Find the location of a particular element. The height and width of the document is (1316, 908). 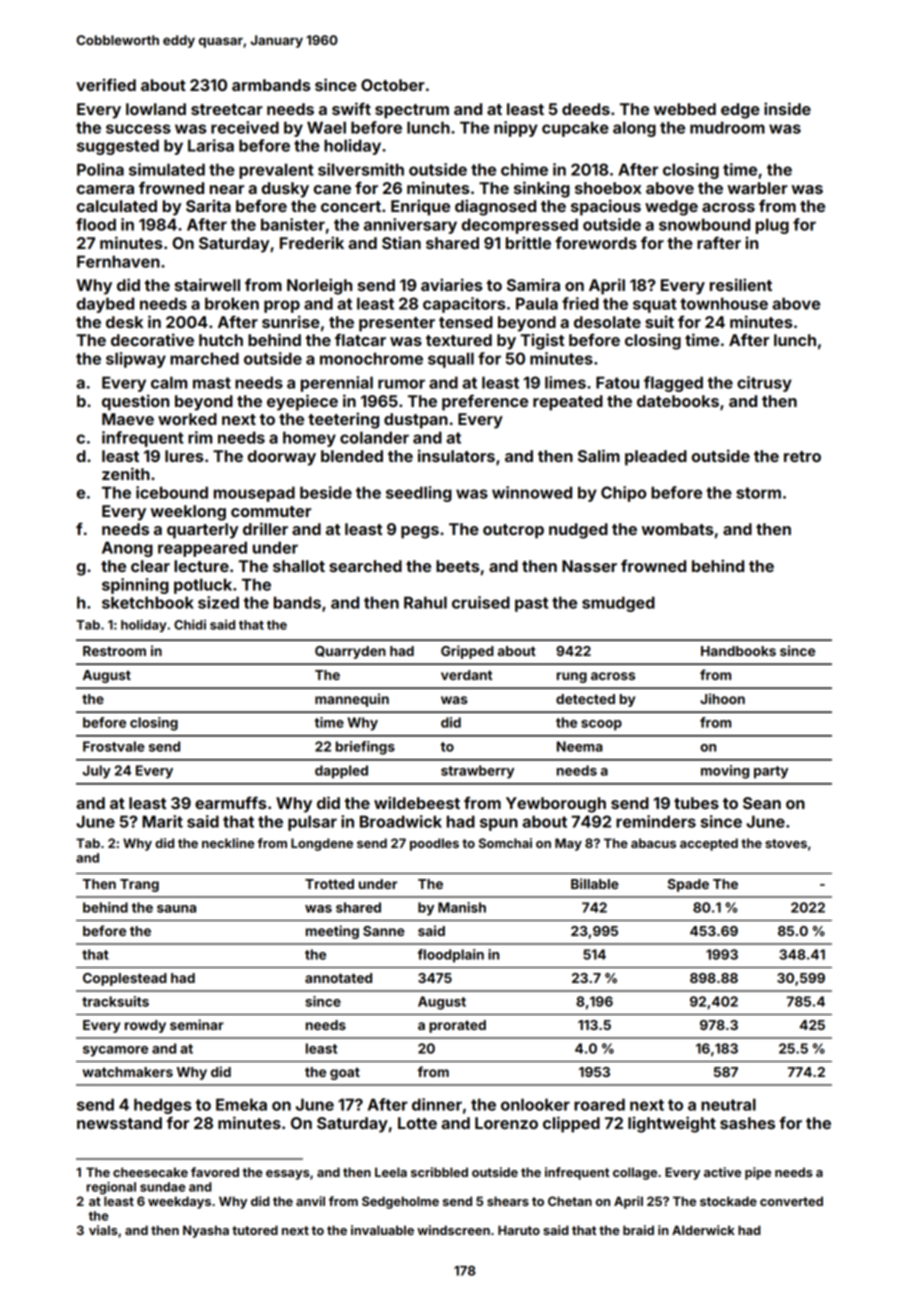

October is located at coordinates (393, 85).
